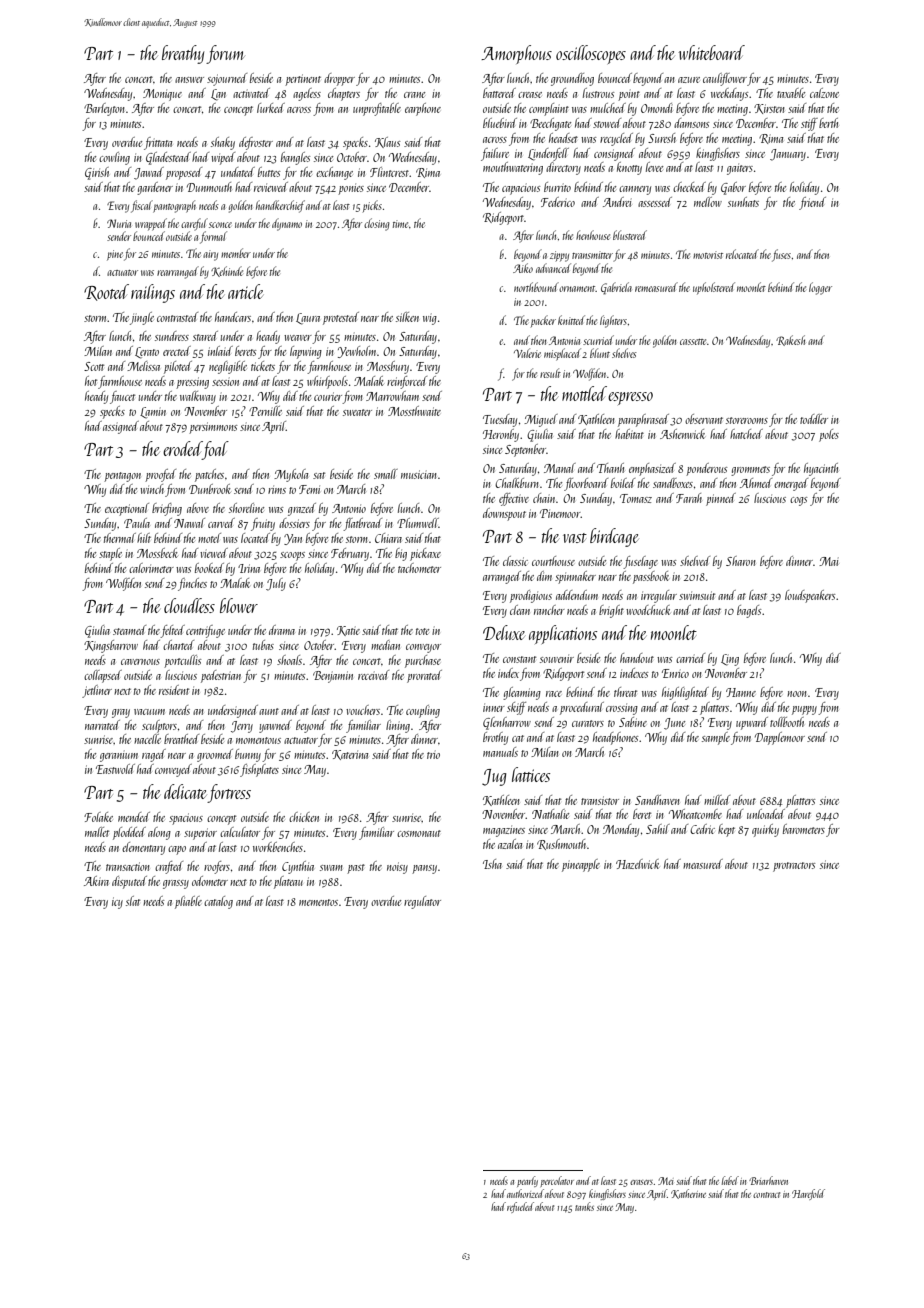 This screenshot has width=924, height=1308. I want to click on pinned, so click(721, 499).
